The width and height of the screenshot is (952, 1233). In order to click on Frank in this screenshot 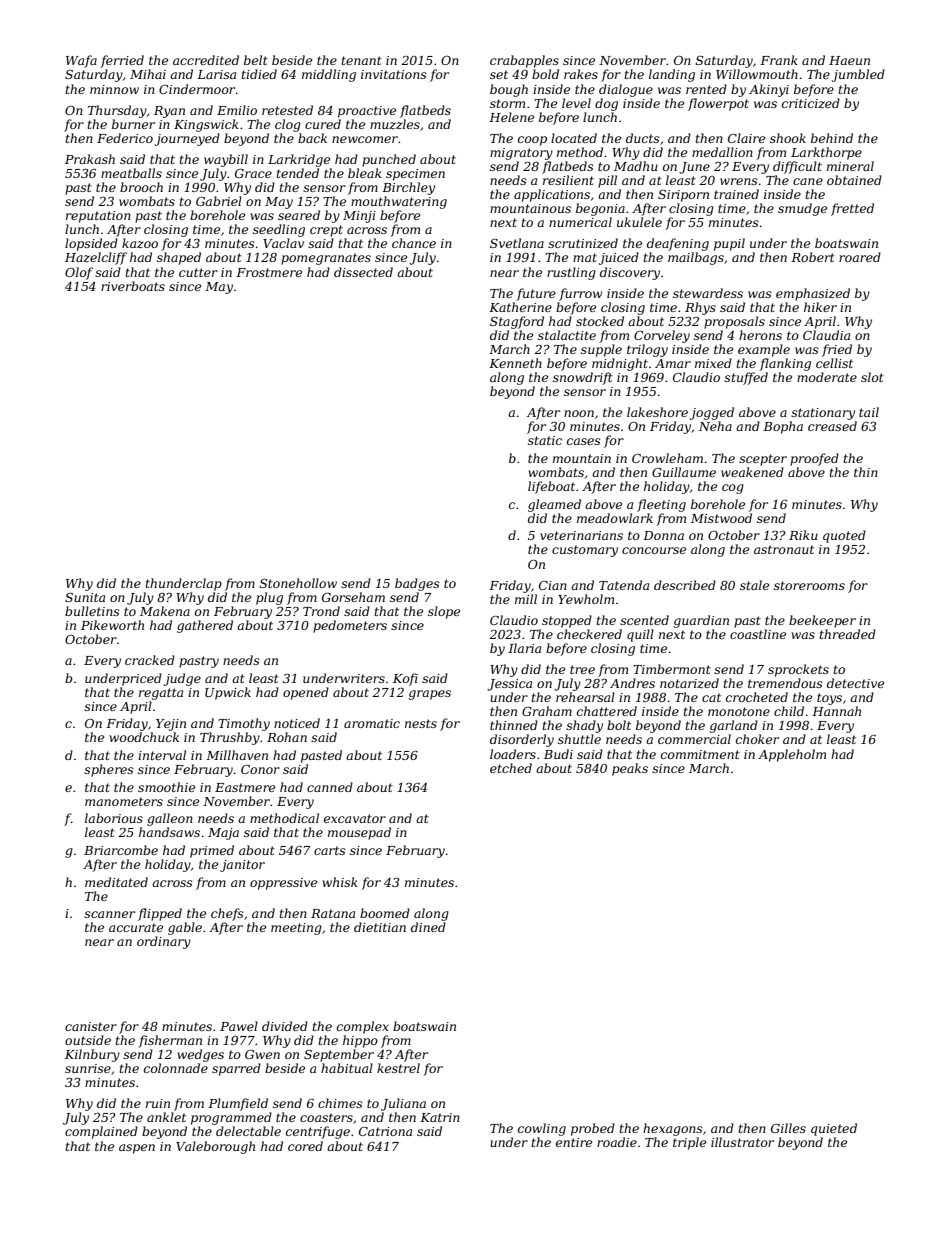, I will do `click(779, 60)`.
